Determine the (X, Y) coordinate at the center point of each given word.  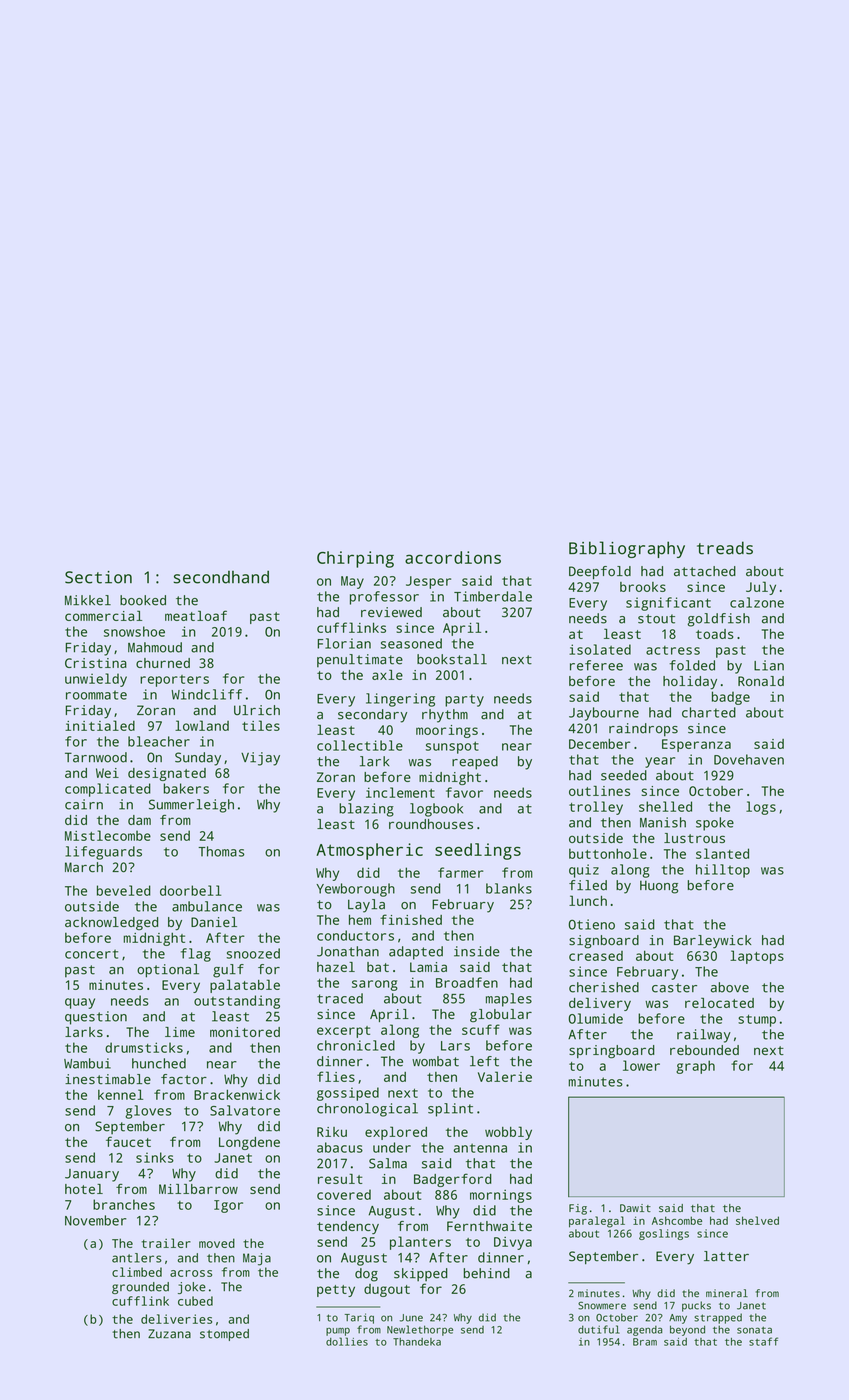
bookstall (452, 659)
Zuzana (169, 1334)
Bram (645, 1342)
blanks (509, 888)
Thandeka (417, 1342)
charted (709, 712)
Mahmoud (155, 647)
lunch (588, 900)
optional (168, 971)
